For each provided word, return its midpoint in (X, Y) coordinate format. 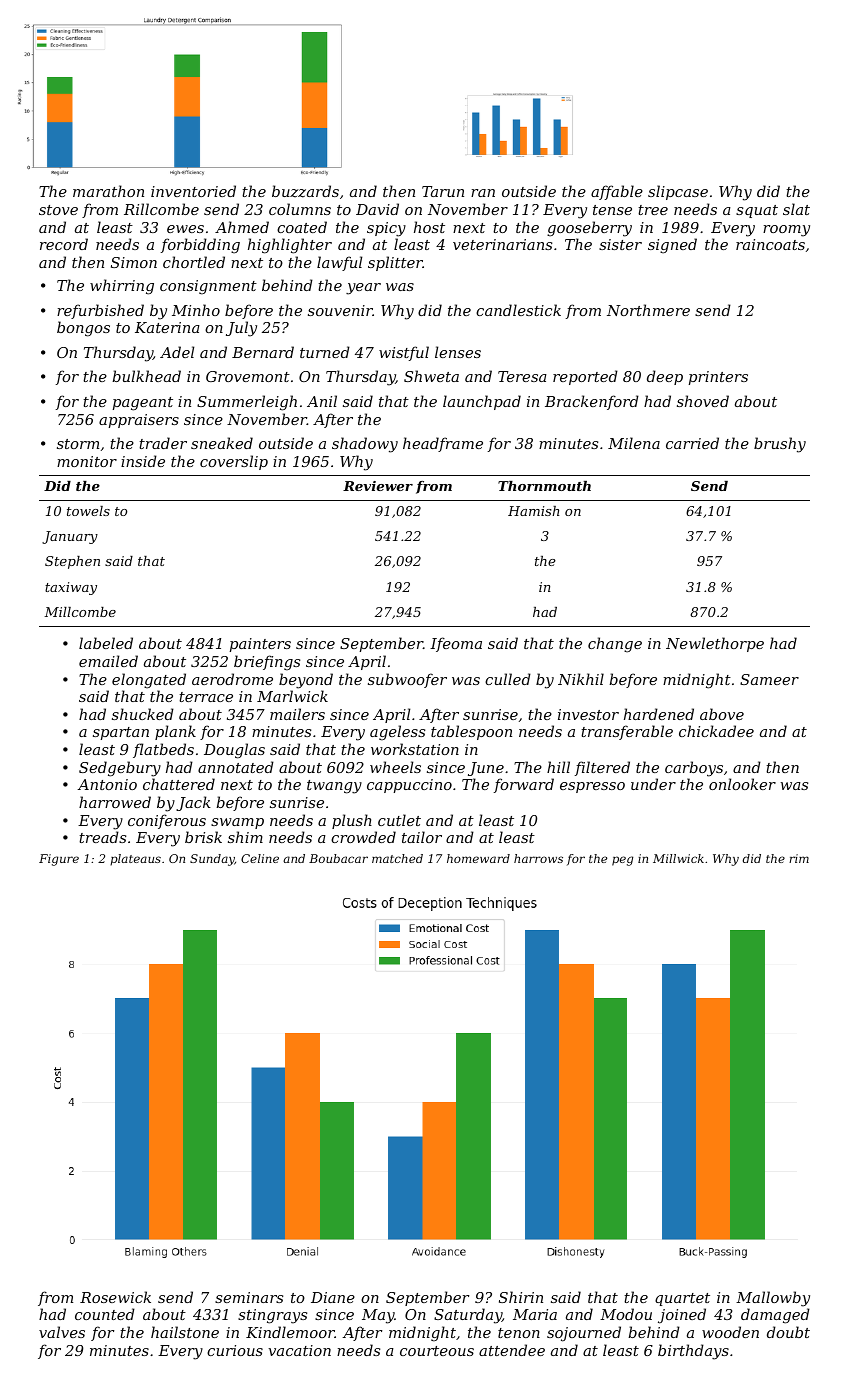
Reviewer (378, 486)
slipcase (678, 192)
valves (62, 1332)
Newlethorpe (715, 644)
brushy (780, 445)
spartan (121, 733)
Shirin (521, 1297)
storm (78, 444)
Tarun (443, 191)
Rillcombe (161, 209)
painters (260, 645)
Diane (333, 1297)
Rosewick (115, 1297)
